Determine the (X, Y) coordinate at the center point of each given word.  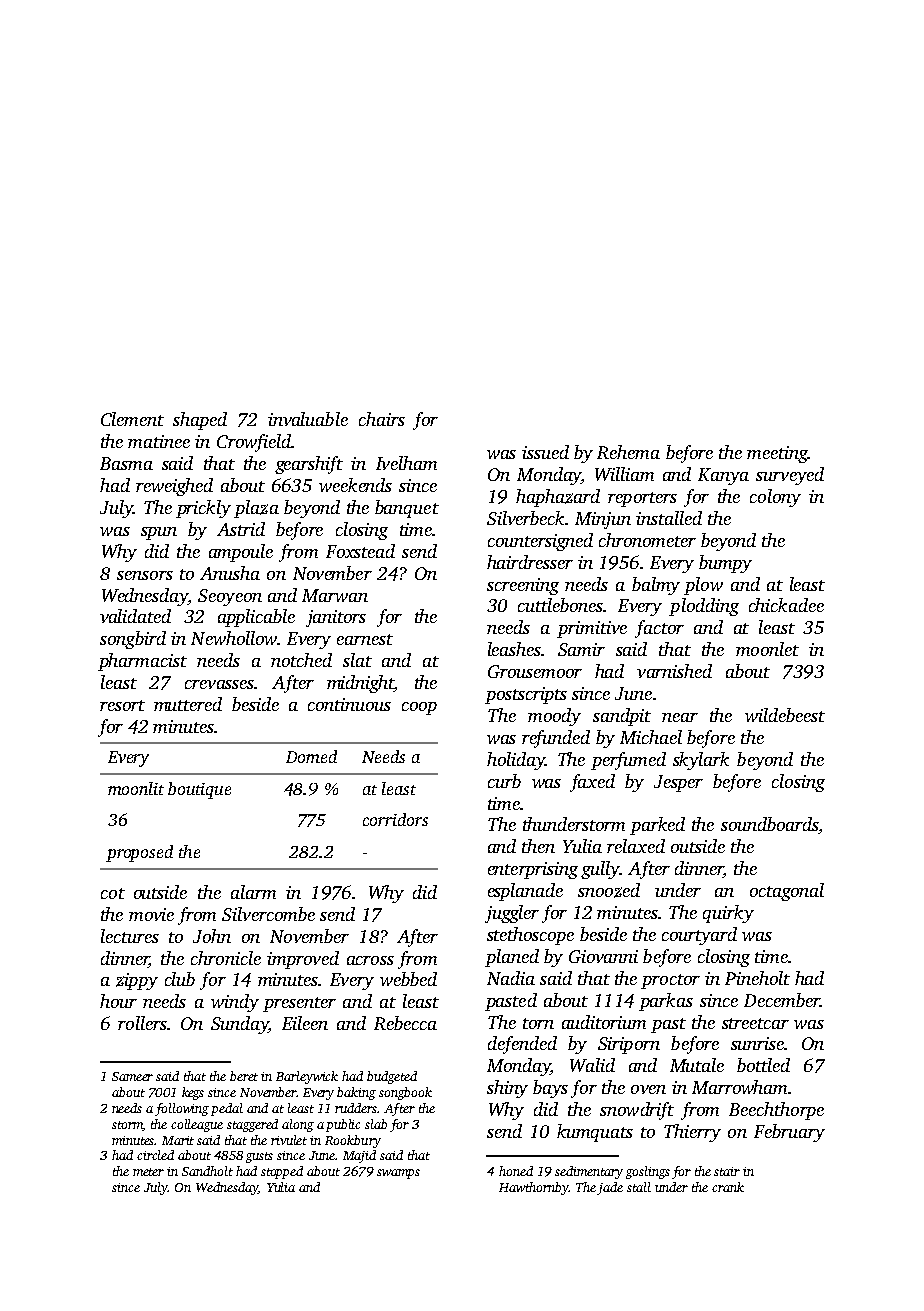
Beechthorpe (776, 1111)
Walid (592, 1065)
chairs (382, 419)
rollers (142, 1023)
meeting (777, 454)
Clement (132, 419)
